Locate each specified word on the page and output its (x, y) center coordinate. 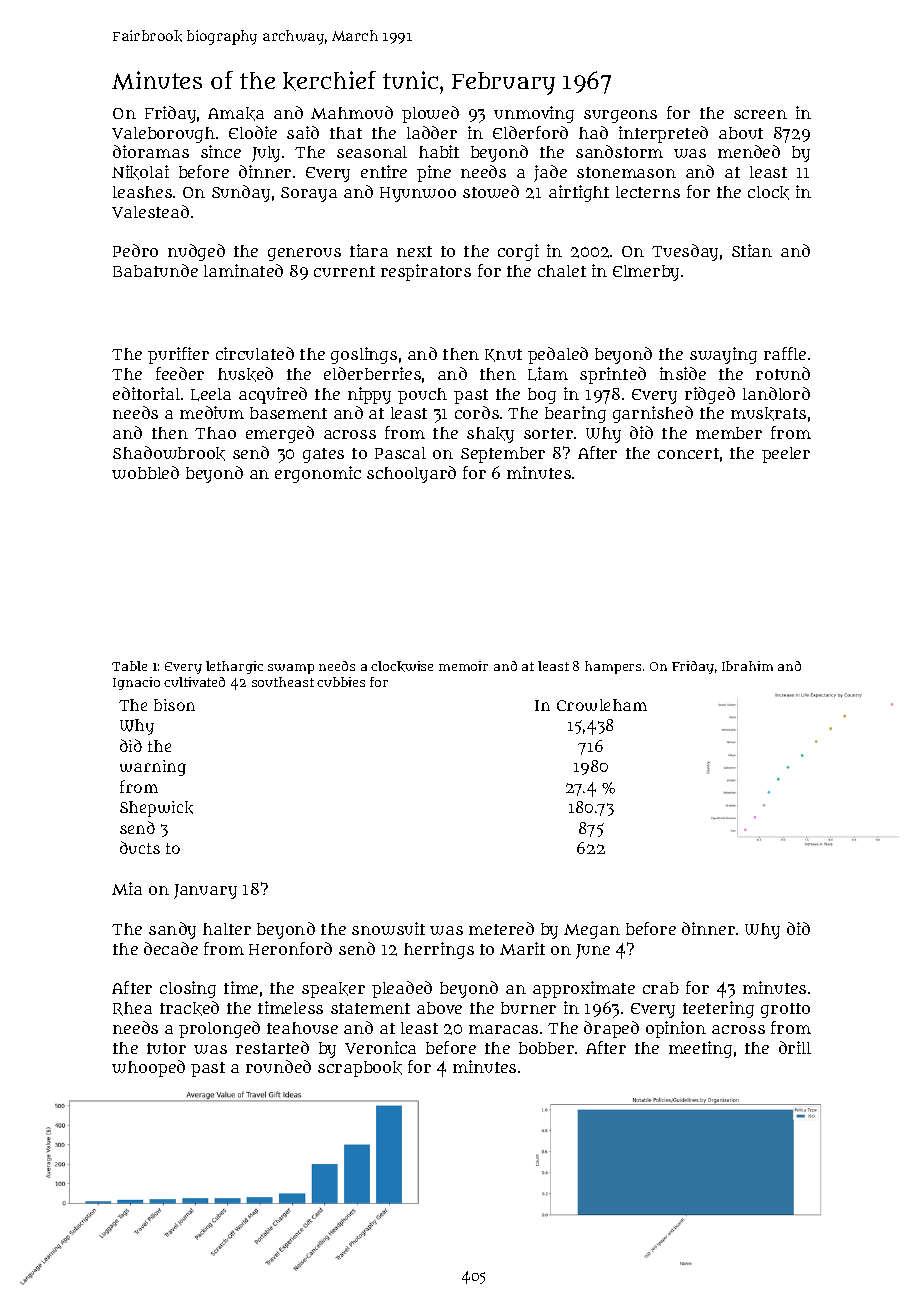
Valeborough (163, 135)
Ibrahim (747, 666)
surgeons (620, 116)
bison (174, 705)
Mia (127, 888)
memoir (463, 666)
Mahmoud (352, 112)
